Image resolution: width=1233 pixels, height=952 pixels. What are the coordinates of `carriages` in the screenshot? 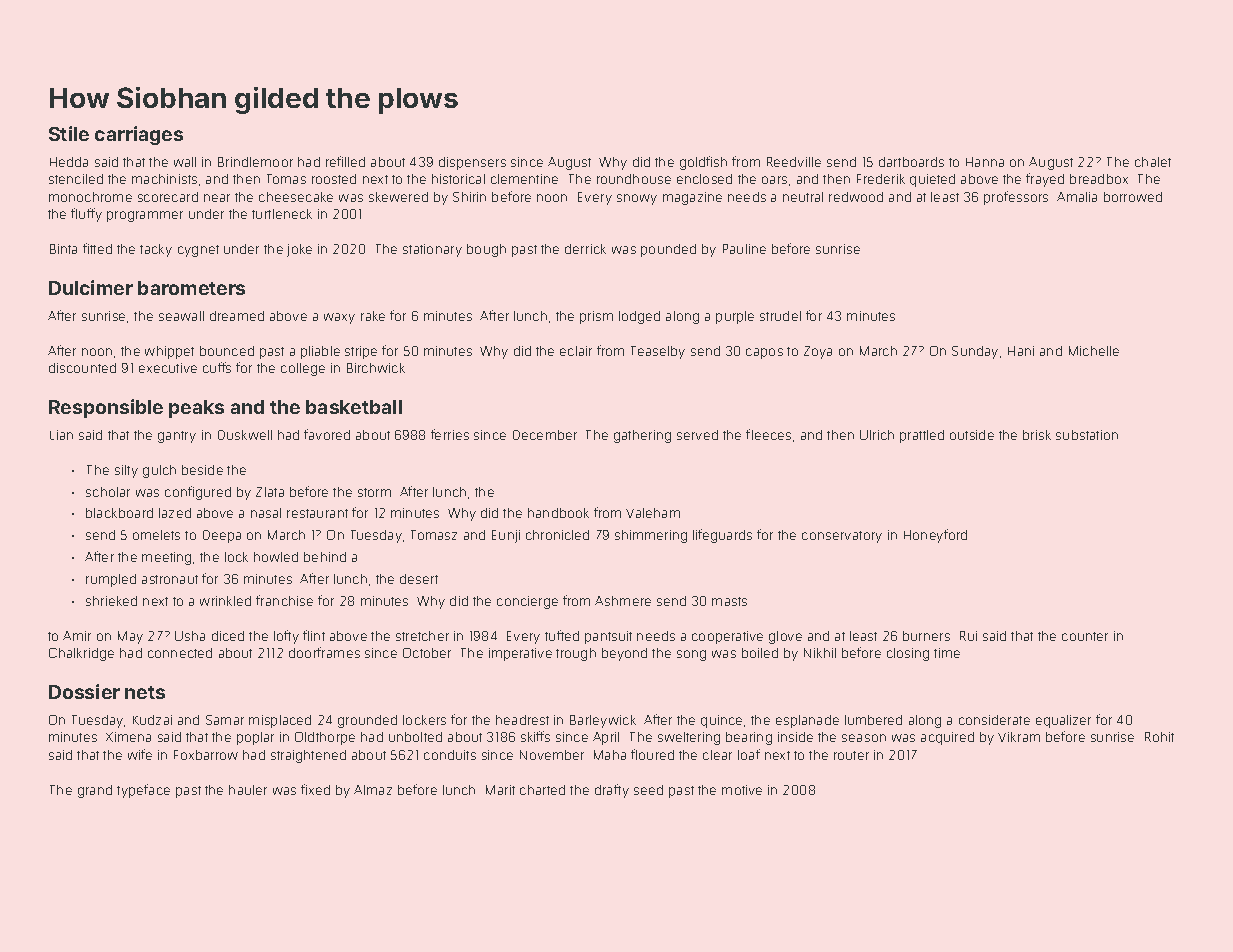 It's located at (139, 135).
